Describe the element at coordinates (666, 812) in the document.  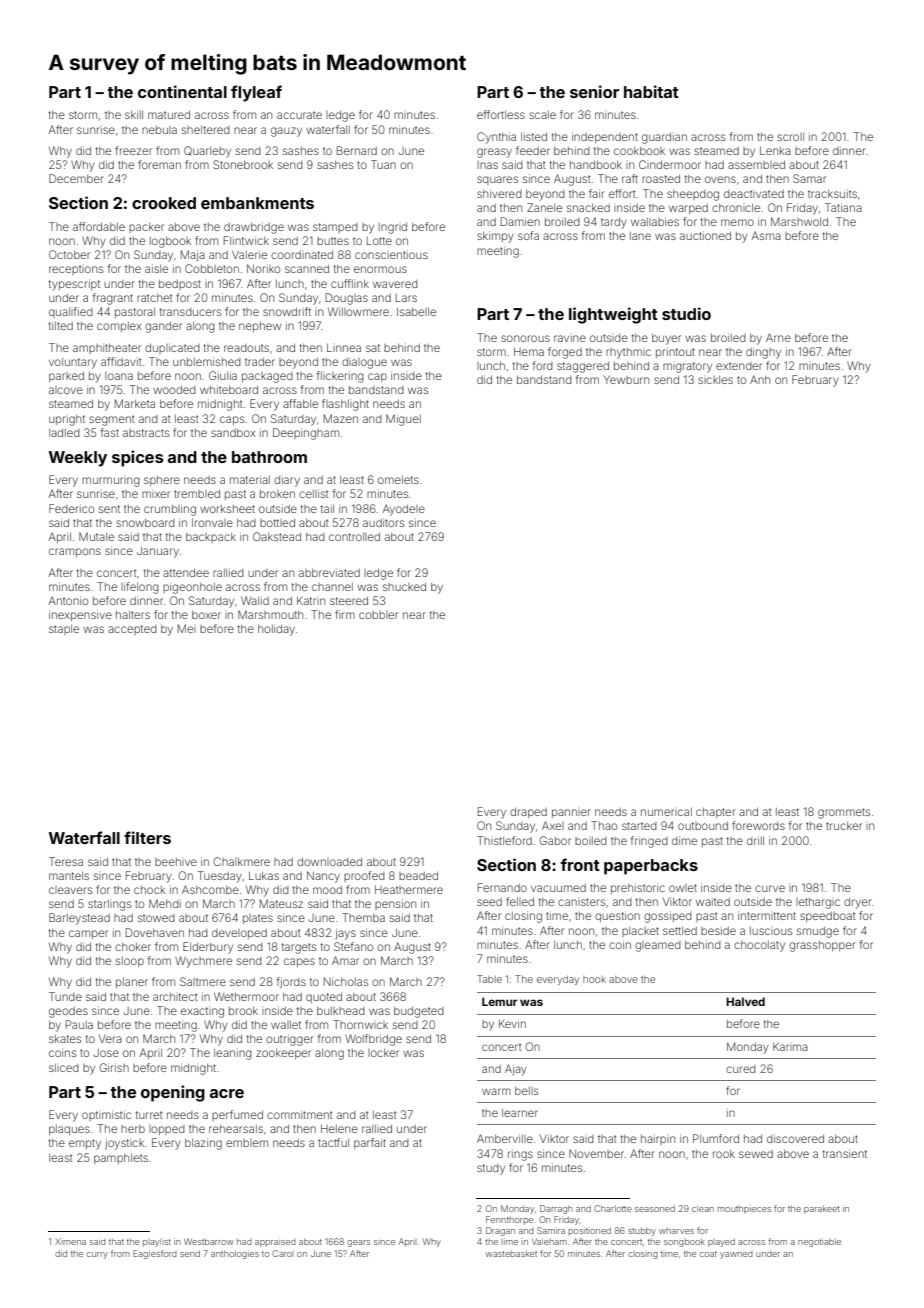
I see `numerical` at that location.
